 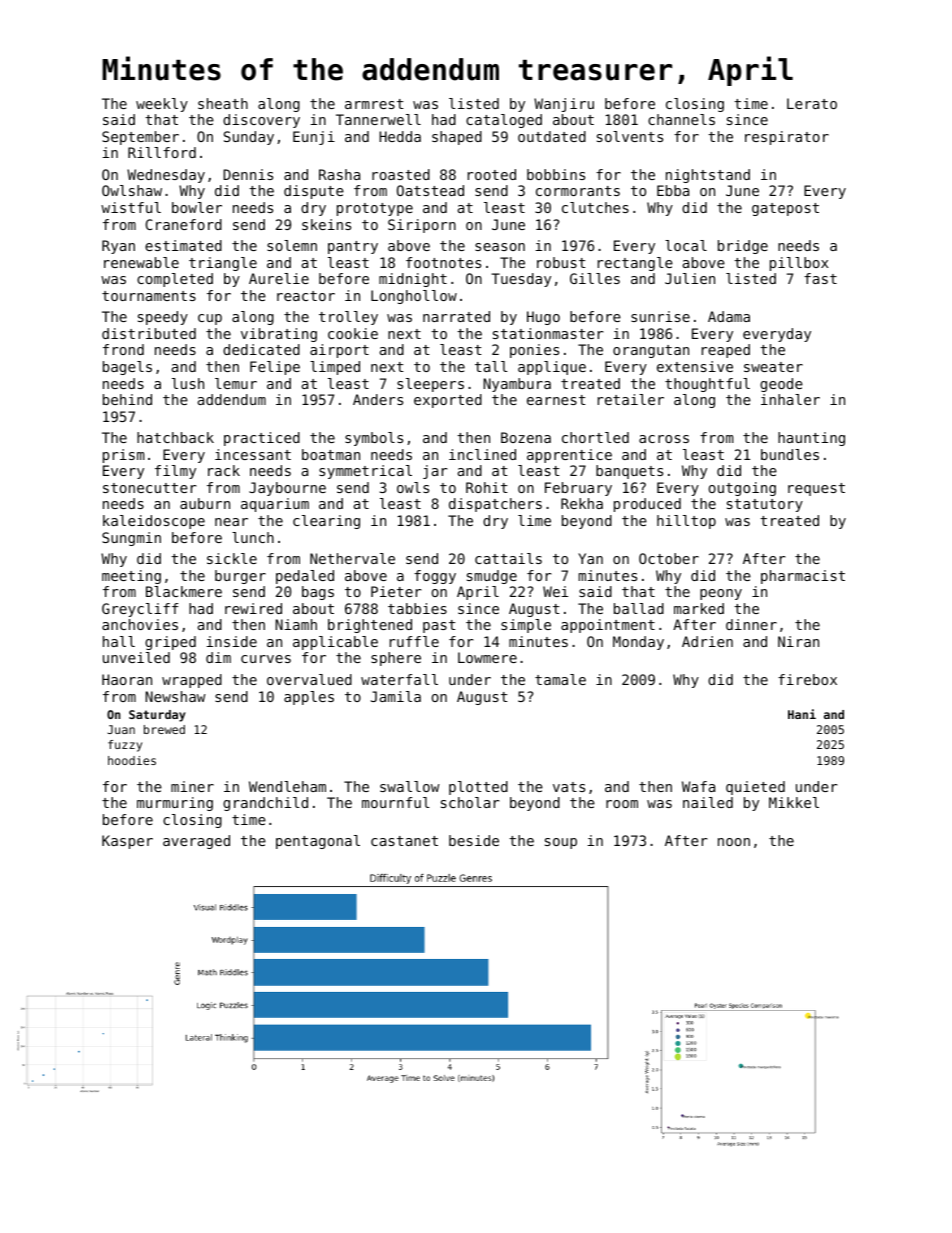 What do you see at coordinates (149, 296) in the screenshot?
I see `tournaments` at bounding box center [149, 296].
